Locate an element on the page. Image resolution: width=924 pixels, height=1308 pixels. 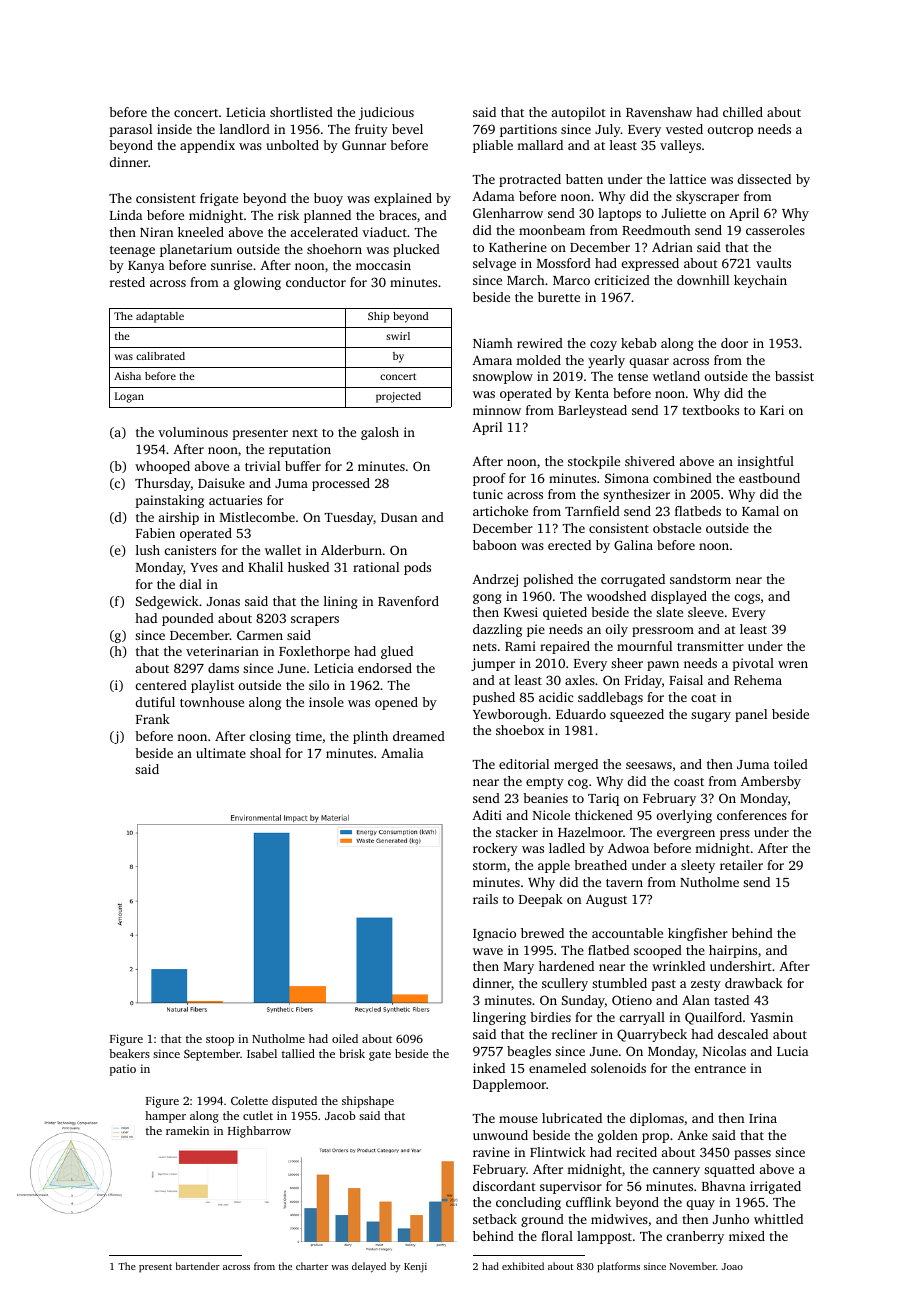
hamper is located at coordinates (165, 1117).
